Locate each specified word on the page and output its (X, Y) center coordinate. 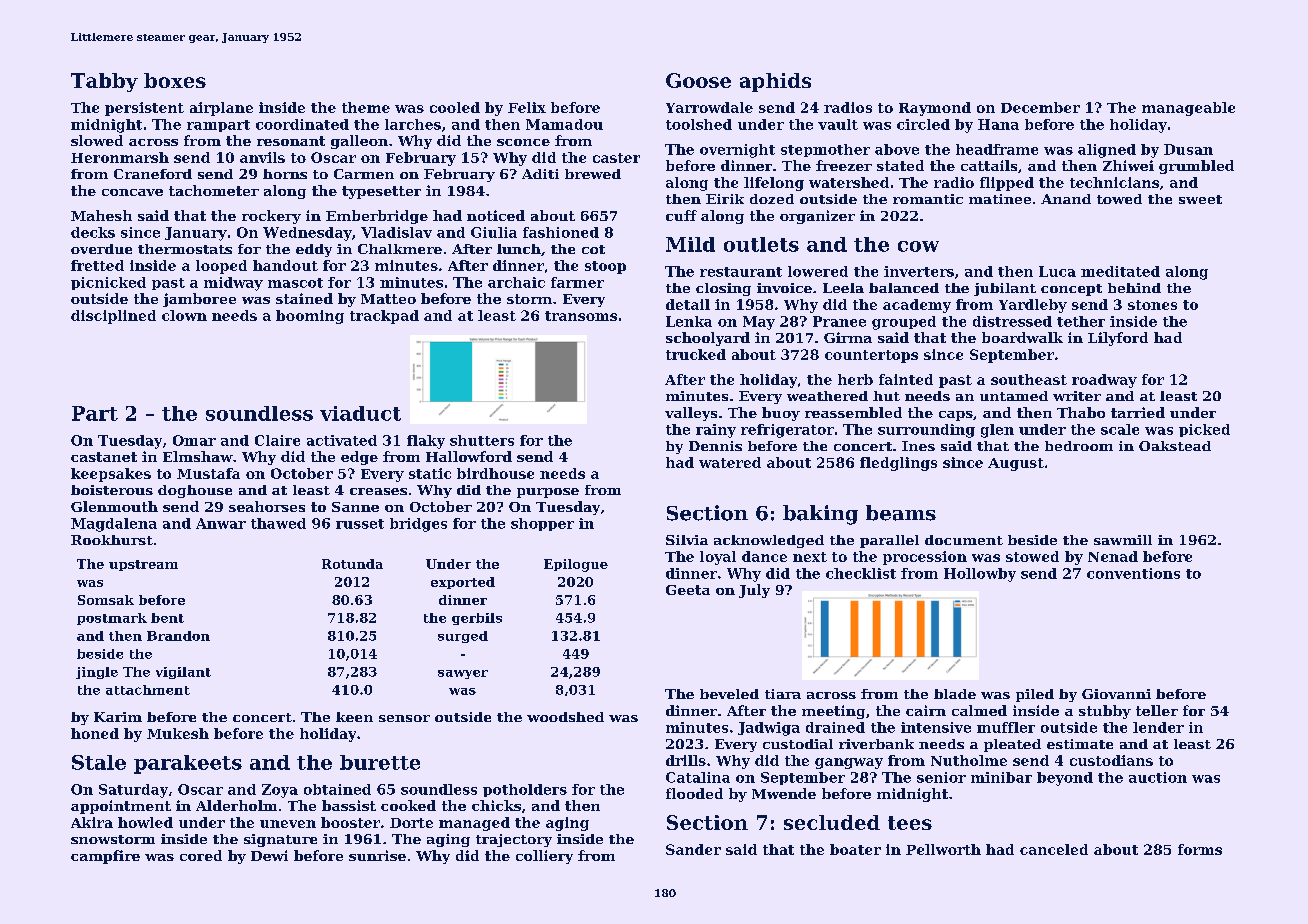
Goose (698, 80)
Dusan (1188, 149)
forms (1200, 849)
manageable (1188, 109)
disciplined (113, 317)
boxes (175, 80)
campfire (105, 857)
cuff (681, 215)
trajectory (514, 840)
